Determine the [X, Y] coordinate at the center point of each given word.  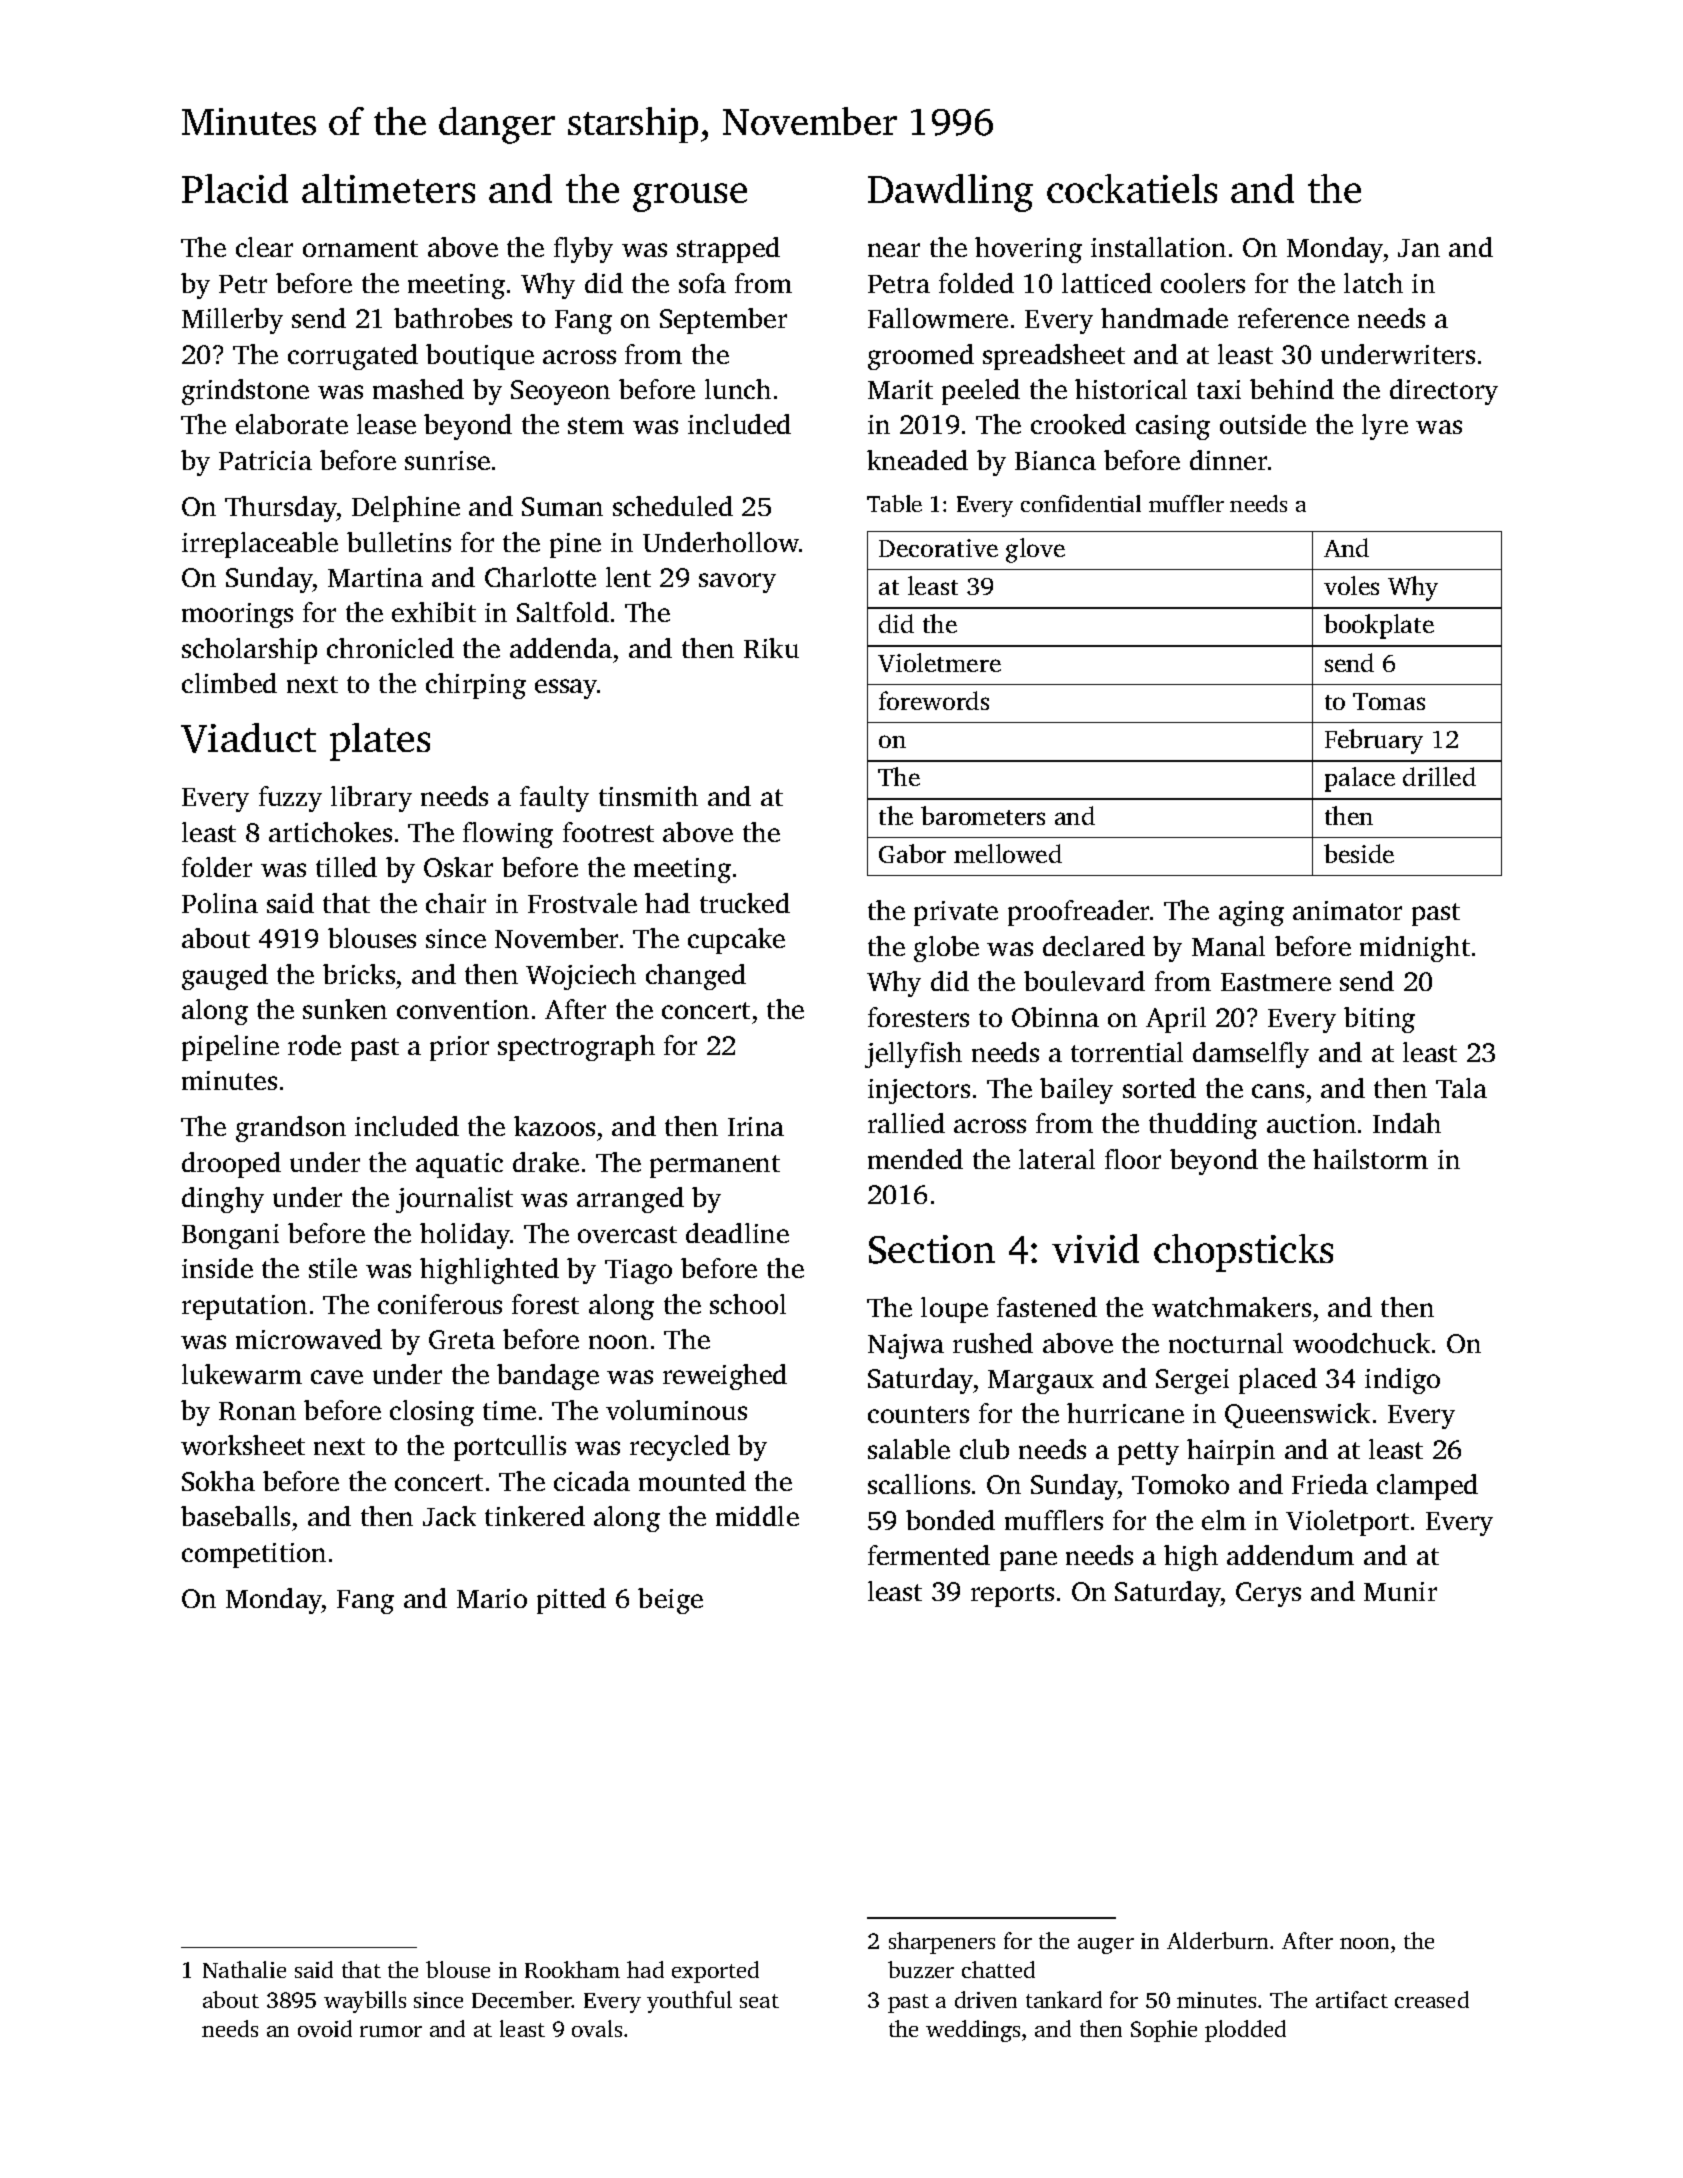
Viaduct [248, 738]
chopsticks [1243, 1253]
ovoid [325, 2028]
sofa [702, 283]
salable [909, 1449]
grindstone [245, 392]
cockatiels [1132, 188]
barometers [983, 815]
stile [333, 1268]
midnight [1415, 949]
